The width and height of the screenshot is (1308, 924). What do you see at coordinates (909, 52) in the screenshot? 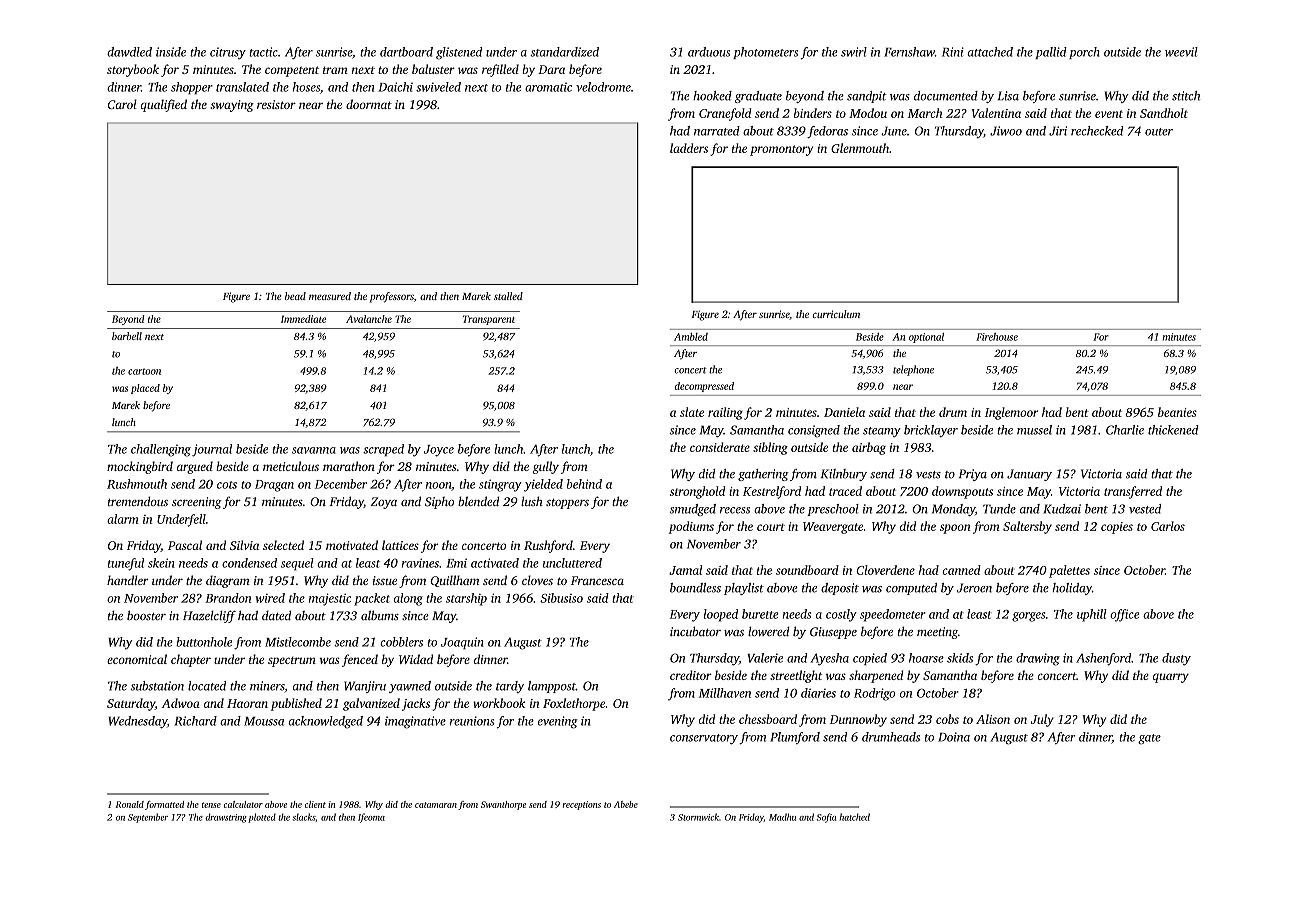
I see `Fernshaw` at bounding box center [909, 52].
